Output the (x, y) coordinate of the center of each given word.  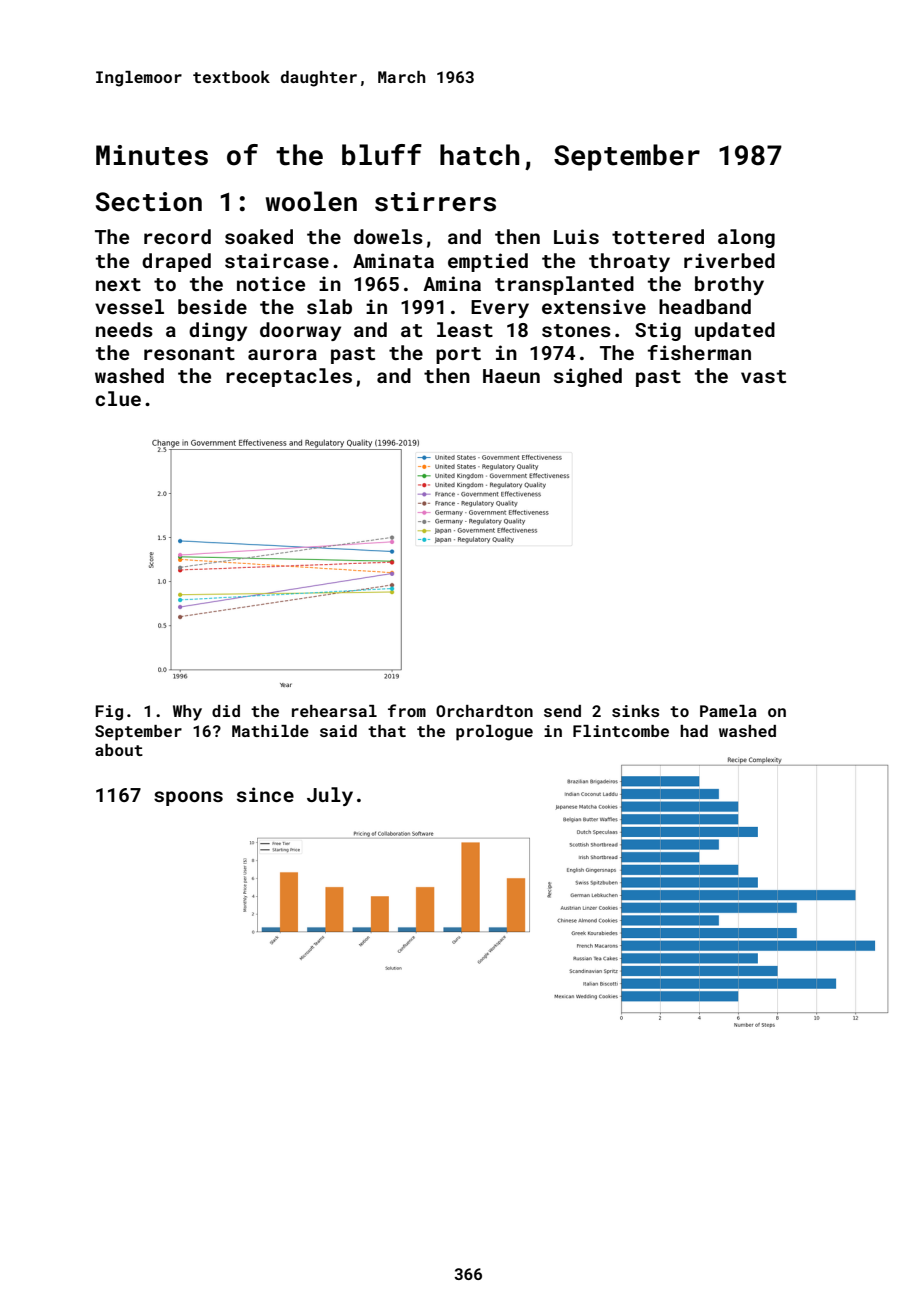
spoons (188, 798)
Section (149, 202)
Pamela (728, 711)
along (746, 238)
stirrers (435, 202)
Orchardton (484, 711)
